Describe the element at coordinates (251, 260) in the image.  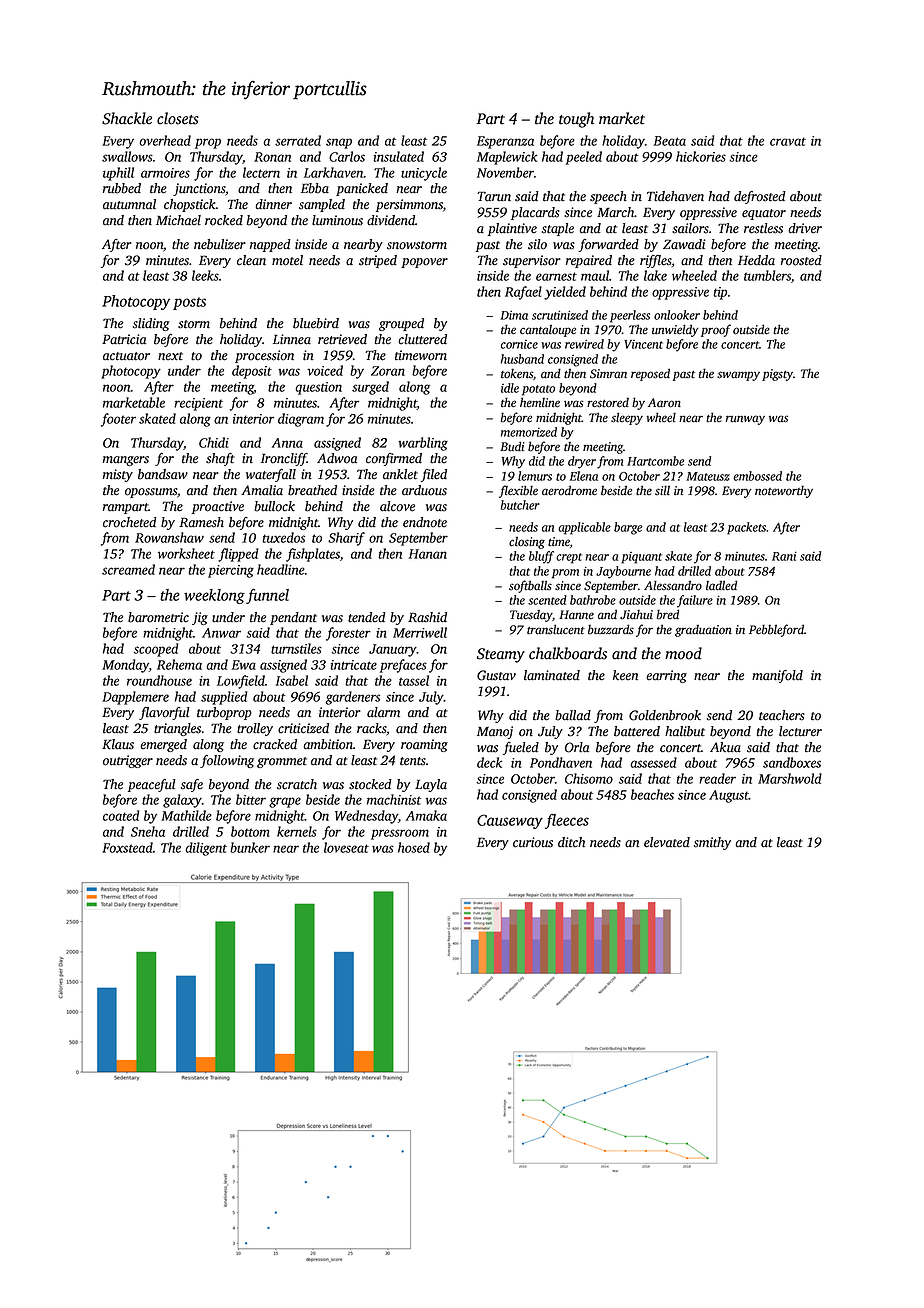
I see `clean` at that location.
